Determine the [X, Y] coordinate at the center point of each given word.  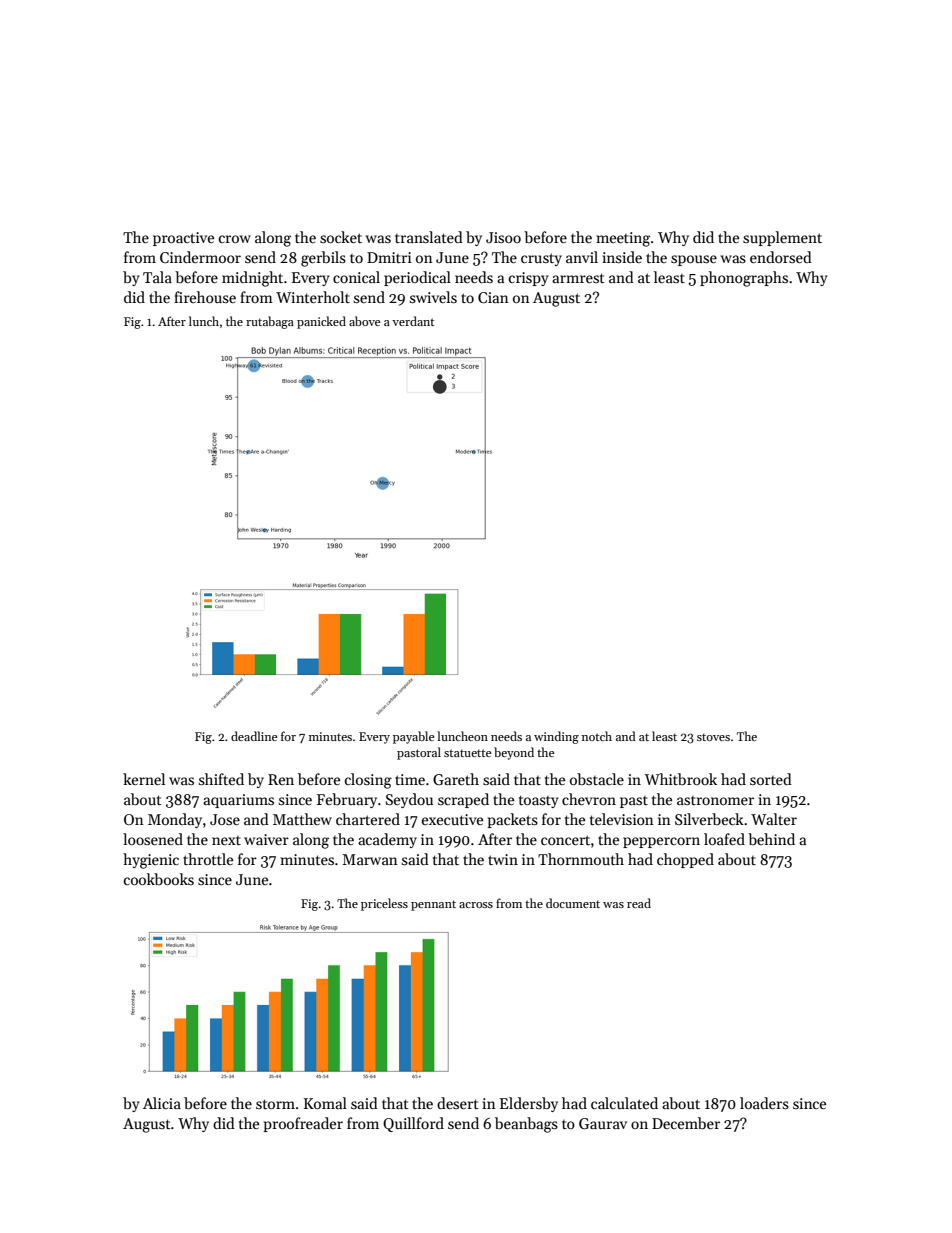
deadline [254, 736]
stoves [713, 737]
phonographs [744, 279]
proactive [183, 239]
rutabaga [270, 322]
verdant [413, 321]
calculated [624, 1103]
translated [429, 237]
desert [458, 1103]
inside [622, 257]
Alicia [162, 1103]
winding [556, 737]
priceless [384, 904]
